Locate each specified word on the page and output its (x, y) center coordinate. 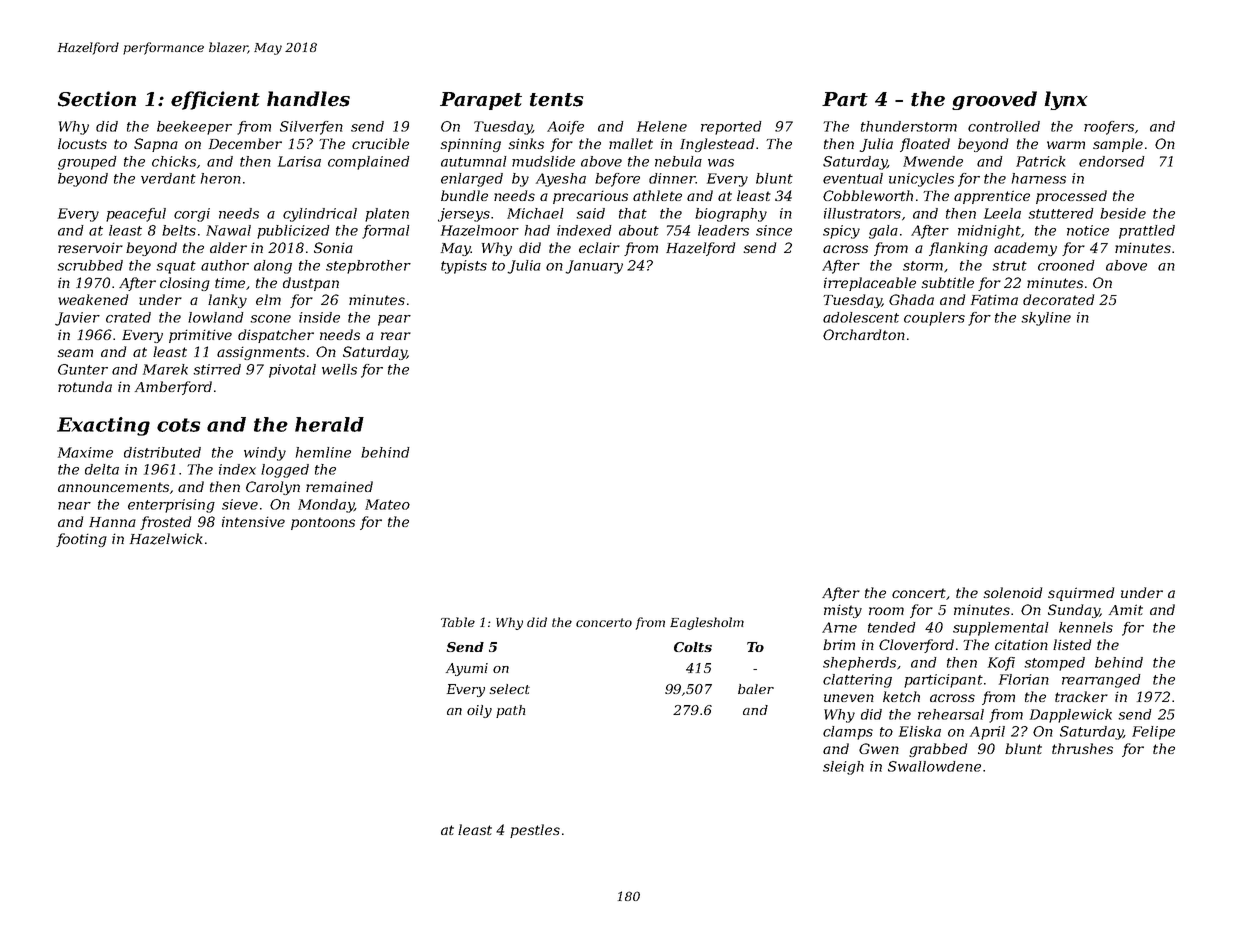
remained (339, 486)
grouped (87, 163)
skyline (1046, 319)
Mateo (387, 504)
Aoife (565, 128)
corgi (192, 215)
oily (479, 711)
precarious (590, 197)
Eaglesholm (707, 623)
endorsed (1112, 161)
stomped (1054, 664)
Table (458, 622)
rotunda (85, 386)
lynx (1065, 100)
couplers (934, 319)
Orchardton (864, 334)
